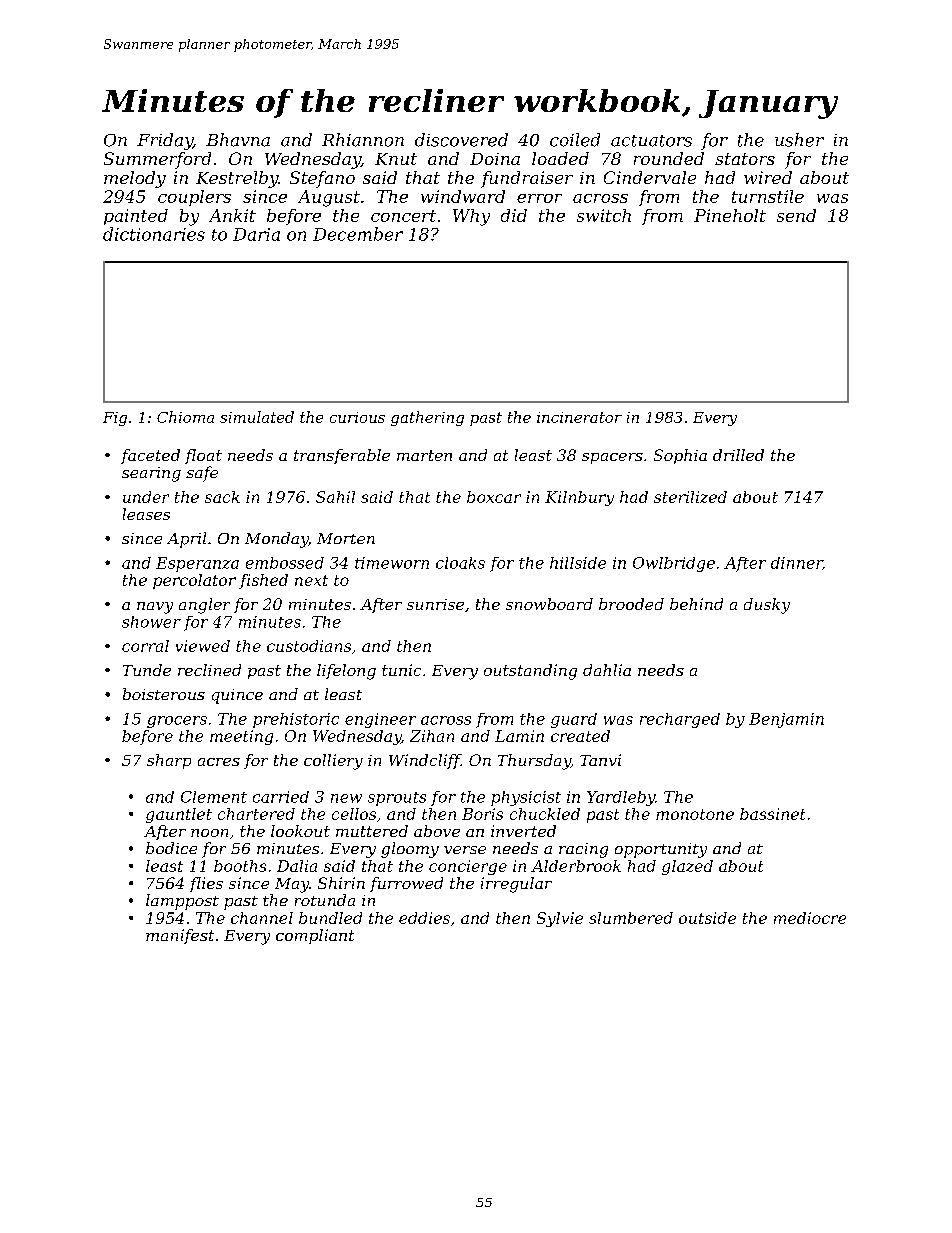 The width and height of the document is (952, 1233). Describe the element at coordinates (514, 215) in the document. I see `did` at that location.
